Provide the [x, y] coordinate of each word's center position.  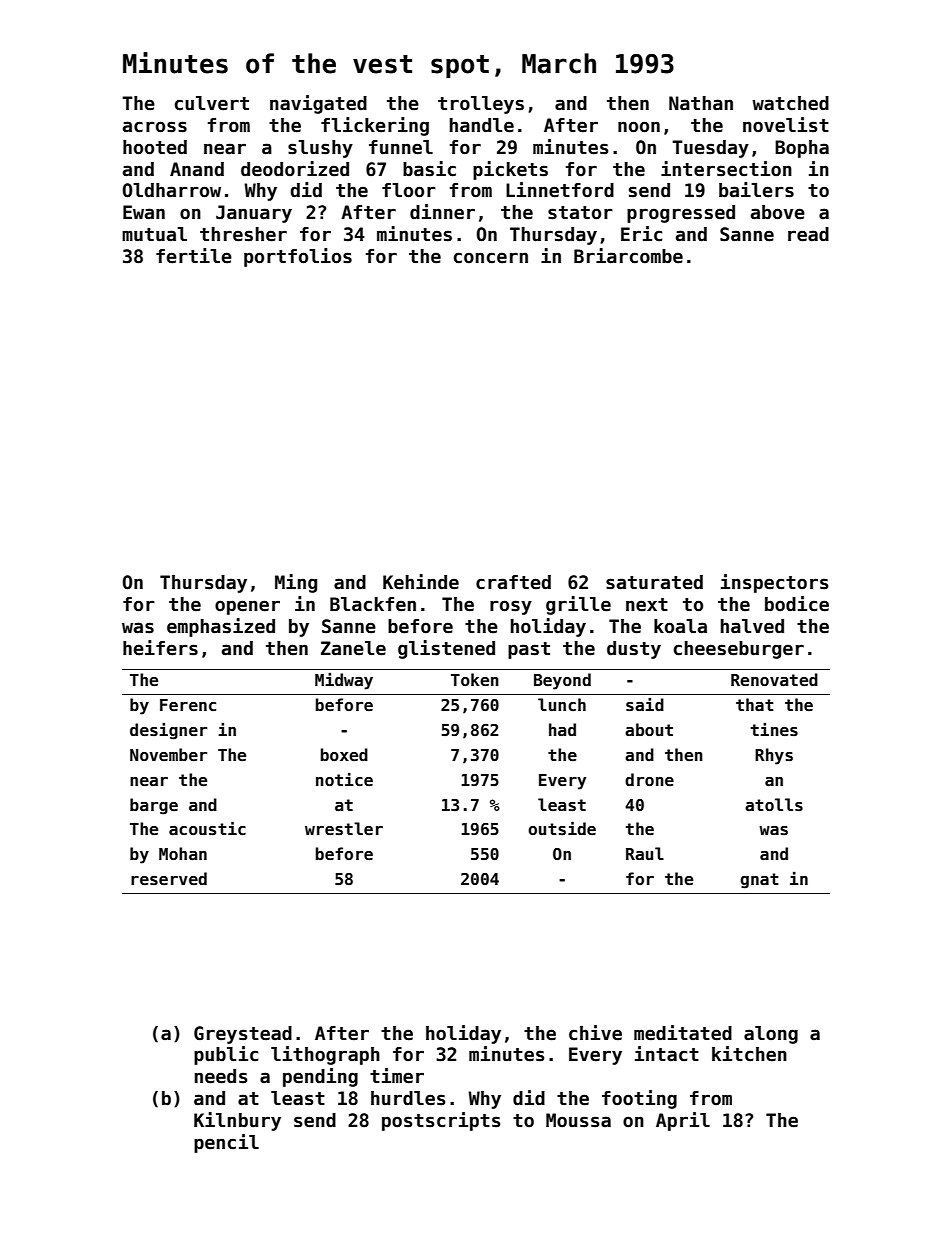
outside [562, 828]
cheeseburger [739, 650]
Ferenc [188, 705]
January [254, 214]
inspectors [774, 583]
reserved [169, 879]
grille [578, 605]
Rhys [774, 756]
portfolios [298, 257]
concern [491, 258]
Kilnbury [237, 1121]
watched [790, 103]
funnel [401, 147]
